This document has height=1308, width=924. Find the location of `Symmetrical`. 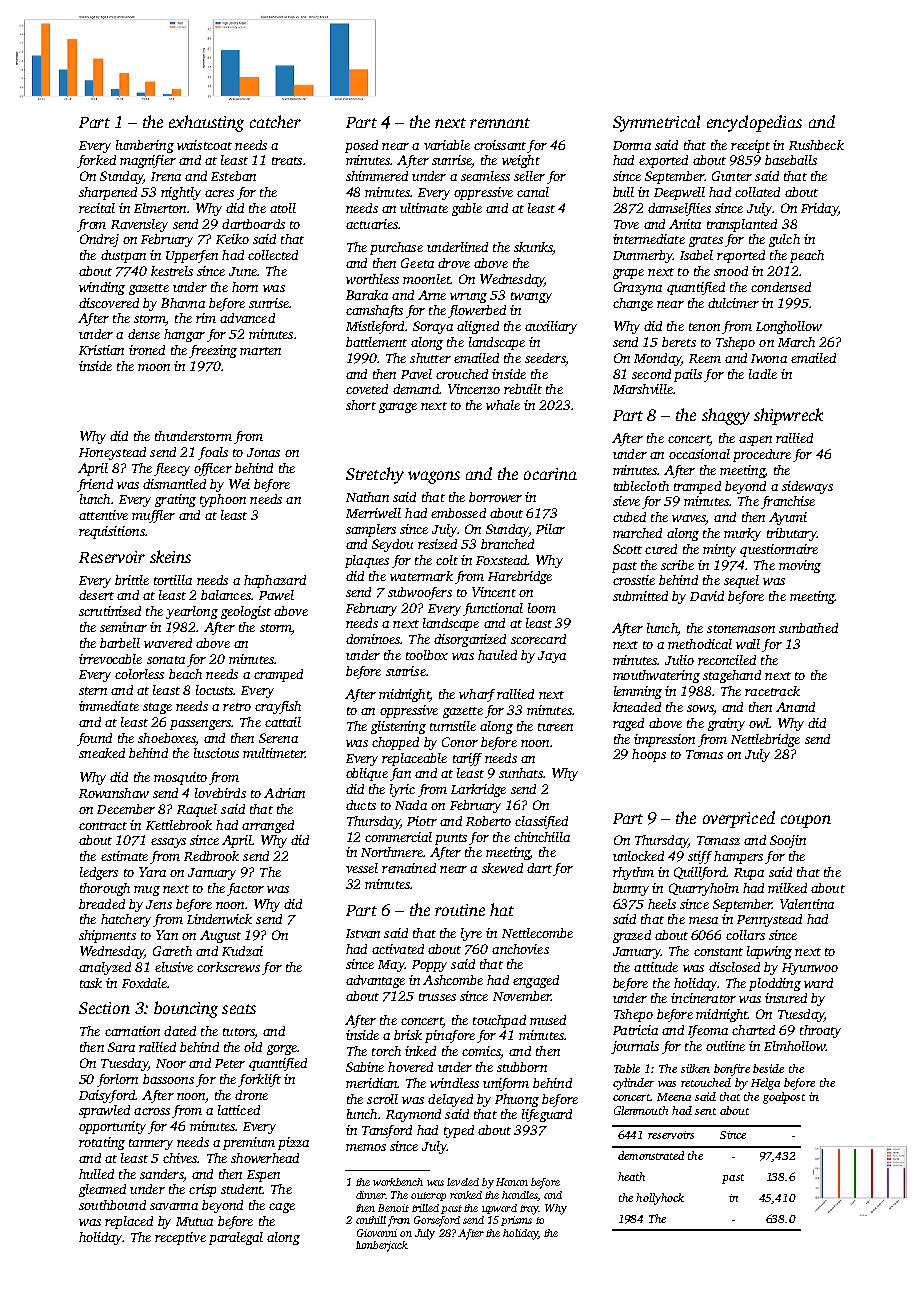

Symmetrical is located at coordinates (656, 123).
